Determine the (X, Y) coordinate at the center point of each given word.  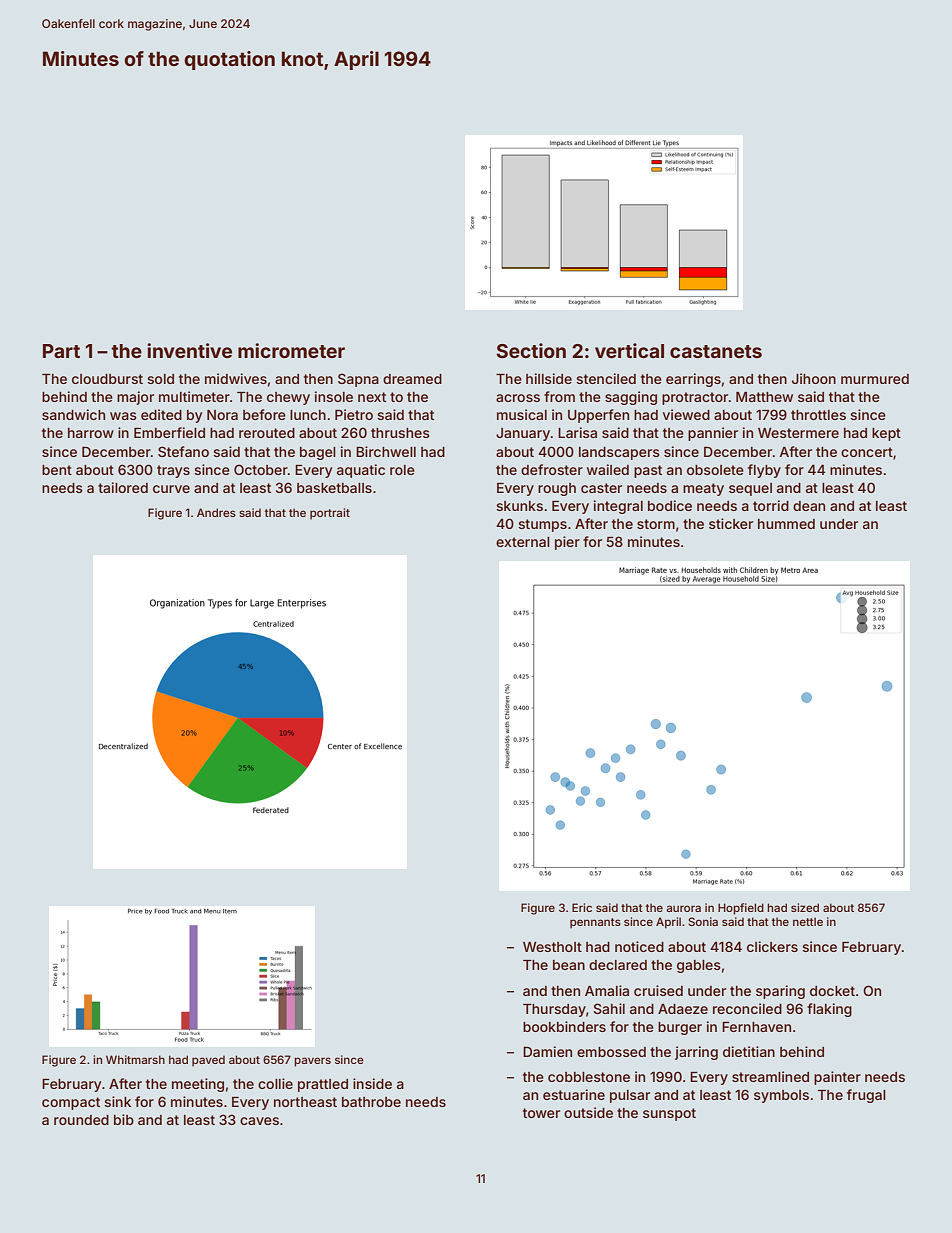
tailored (123, 487)
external (523, 542)
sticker (731, 523)
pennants (595, 923)
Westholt (552, 947)
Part (61, 351)
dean (809, 506)
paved (208, 1061)
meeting (198, 1085)
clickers (772, 946)
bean (569, 965)
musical (522, 414)
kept (886, 434)
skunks (519, 506)
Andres (216, 512)
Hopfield (741, 909)
